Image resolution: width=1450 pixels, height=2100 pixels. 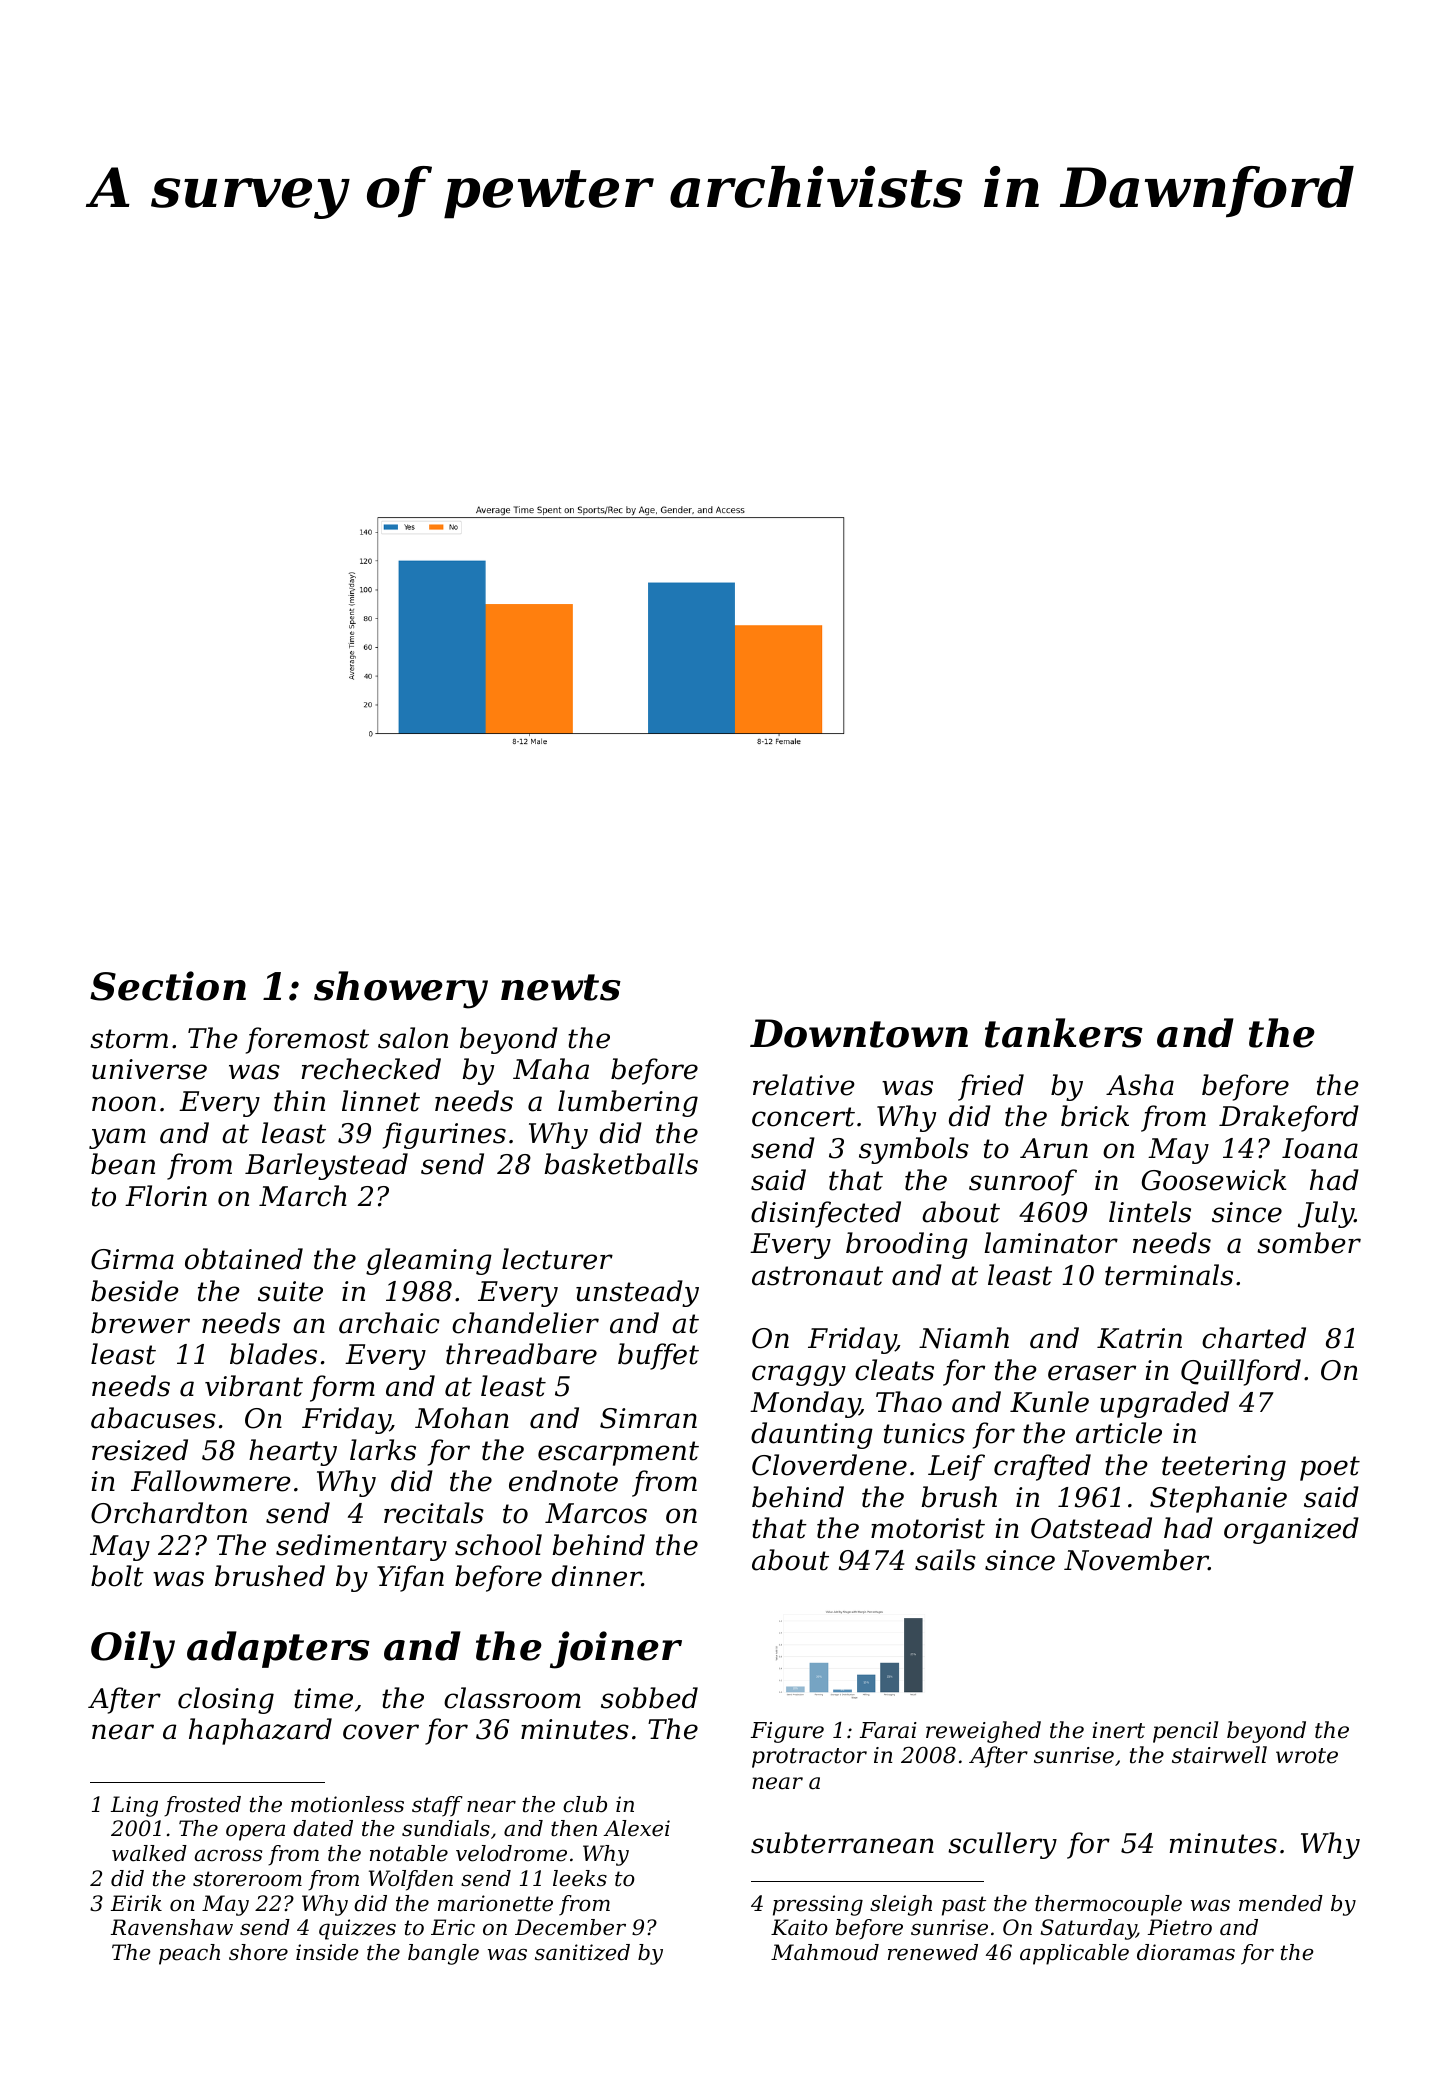 What do you see at coordinates (809, 1758) in the screenshot?
I see `protractor` at bounding box center [809, 1758].
